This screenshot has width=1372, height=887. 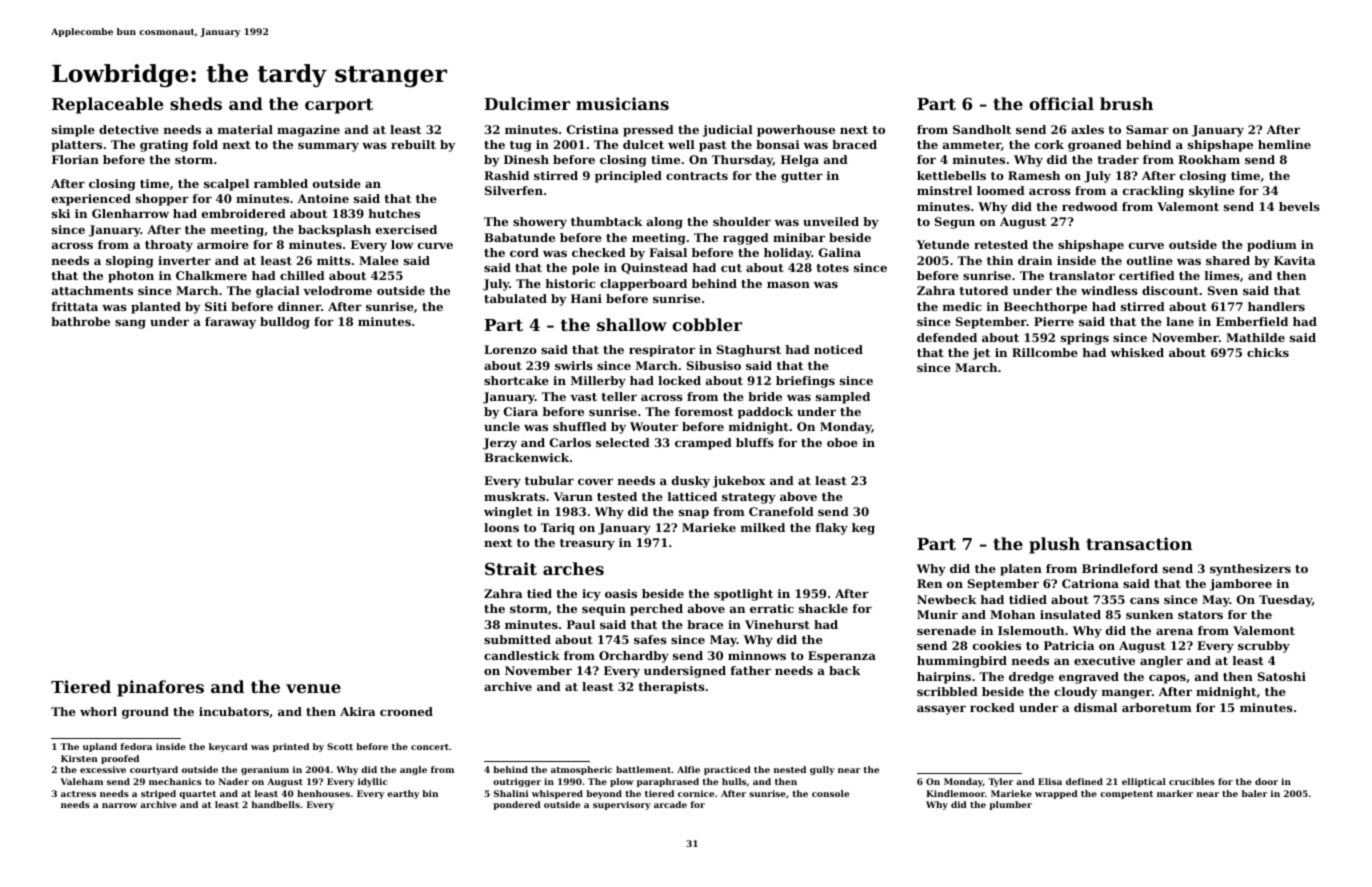 What do you see at coordinates (703, 444) in the screenshot?
I see `cramped` at bounding box center [703, 444].
